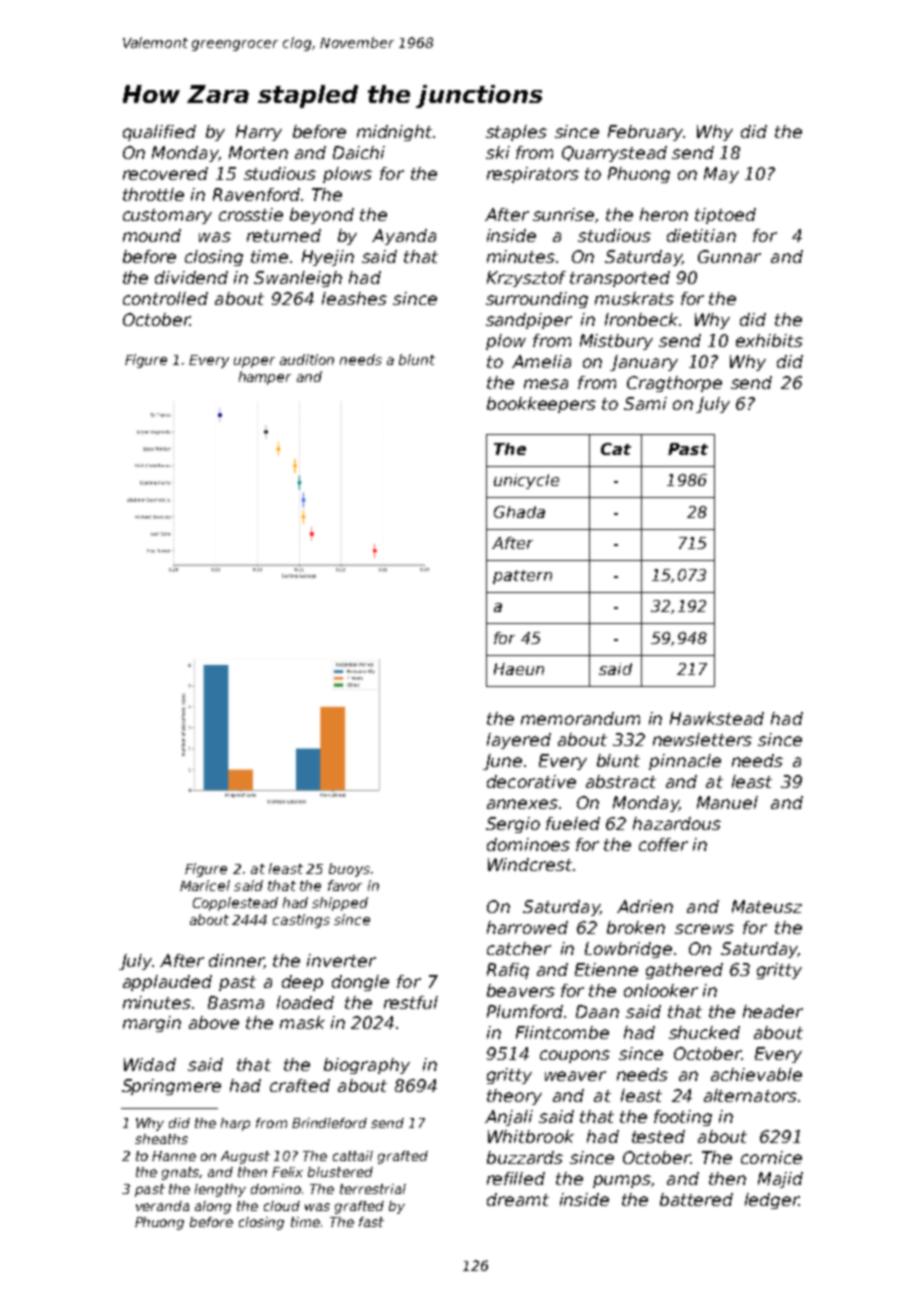 The width and height of the screenshot is (924, 1314). Describe the element at coordinates (704, 1032) in the screenshot. I see `shucked` at that location.
